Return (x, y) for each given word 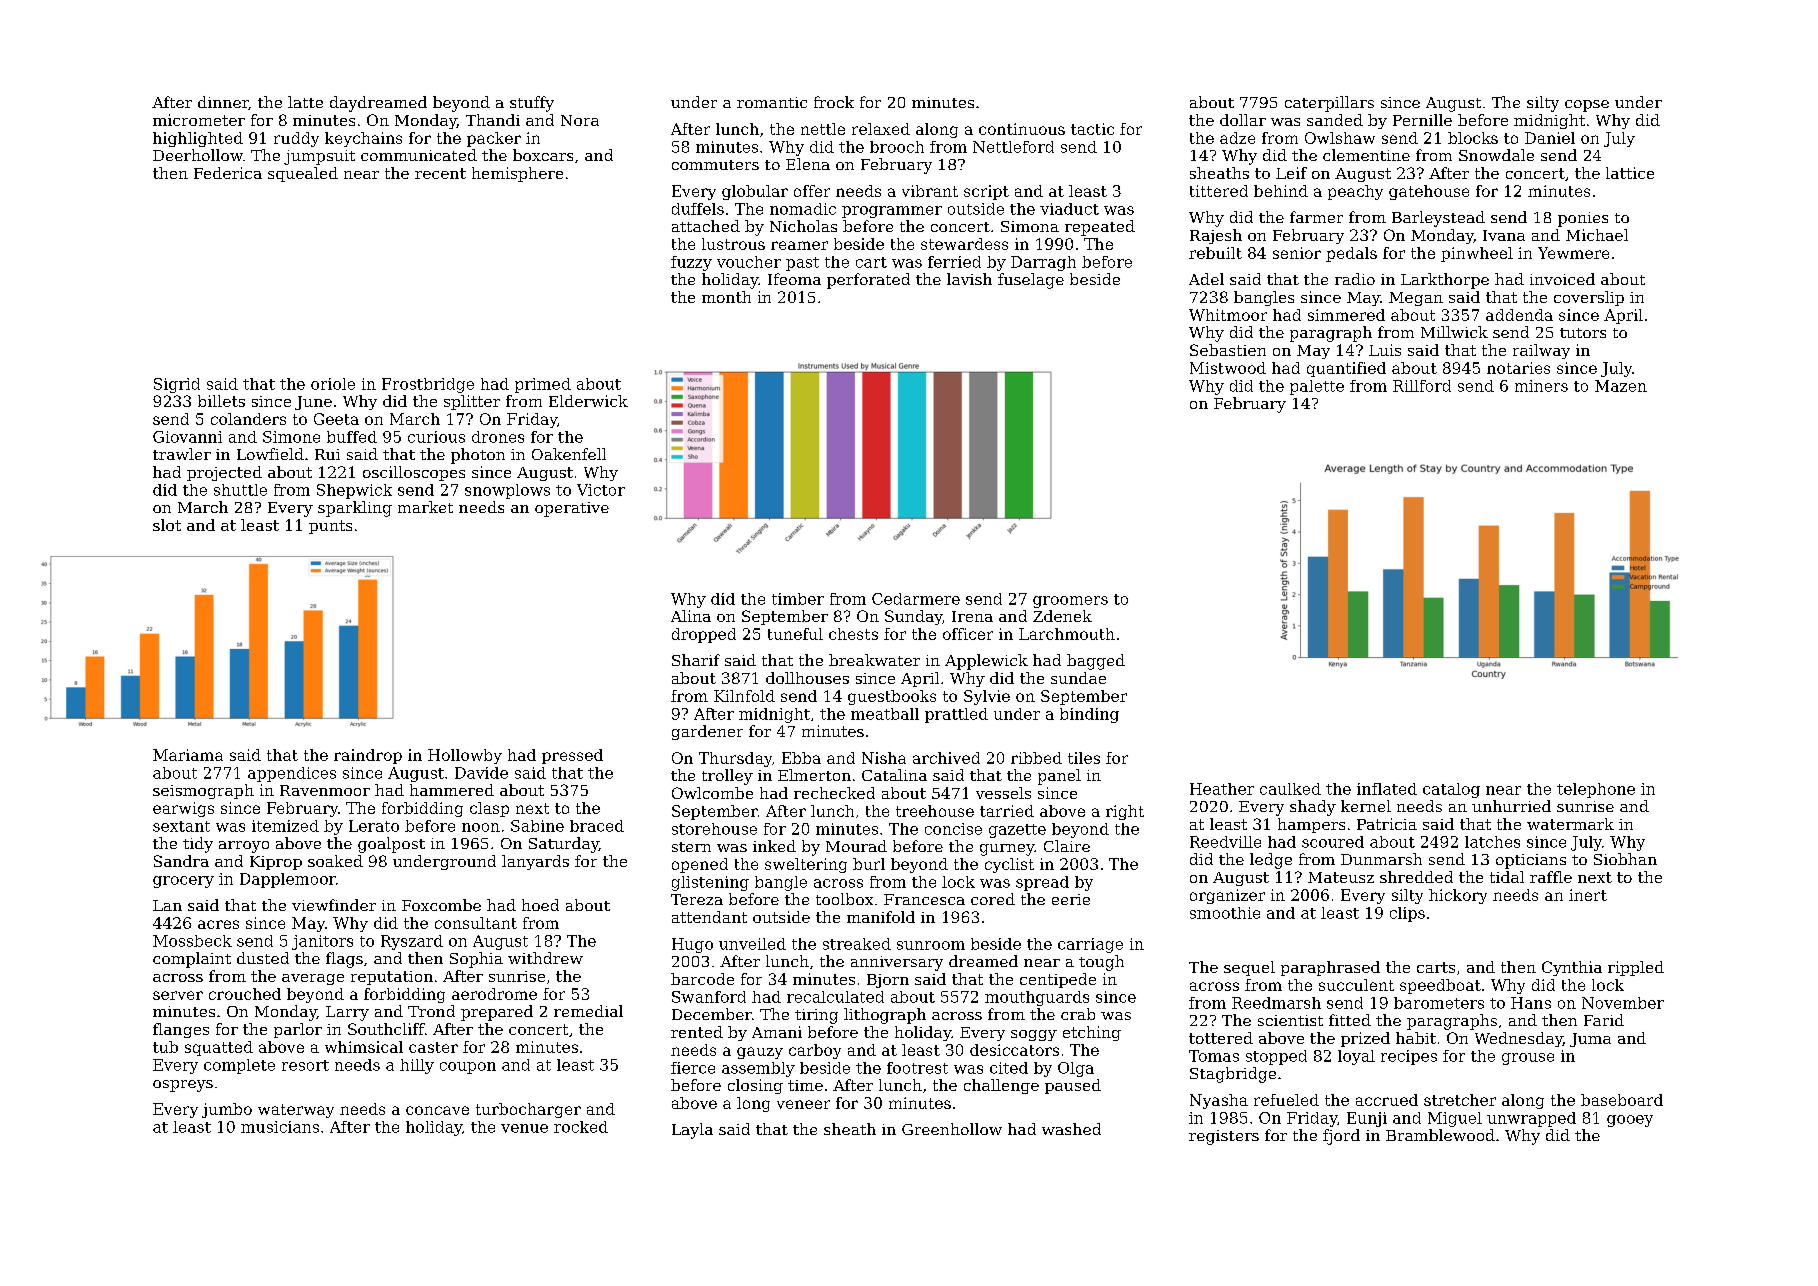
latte (305, 102)
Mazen (1621, 386)
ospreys (183, 1086)
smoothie (1225, 913)
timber (798, 599)
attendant (709, 917)
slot (167, 525)
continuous (1022, 129)
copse (1587, 106)
